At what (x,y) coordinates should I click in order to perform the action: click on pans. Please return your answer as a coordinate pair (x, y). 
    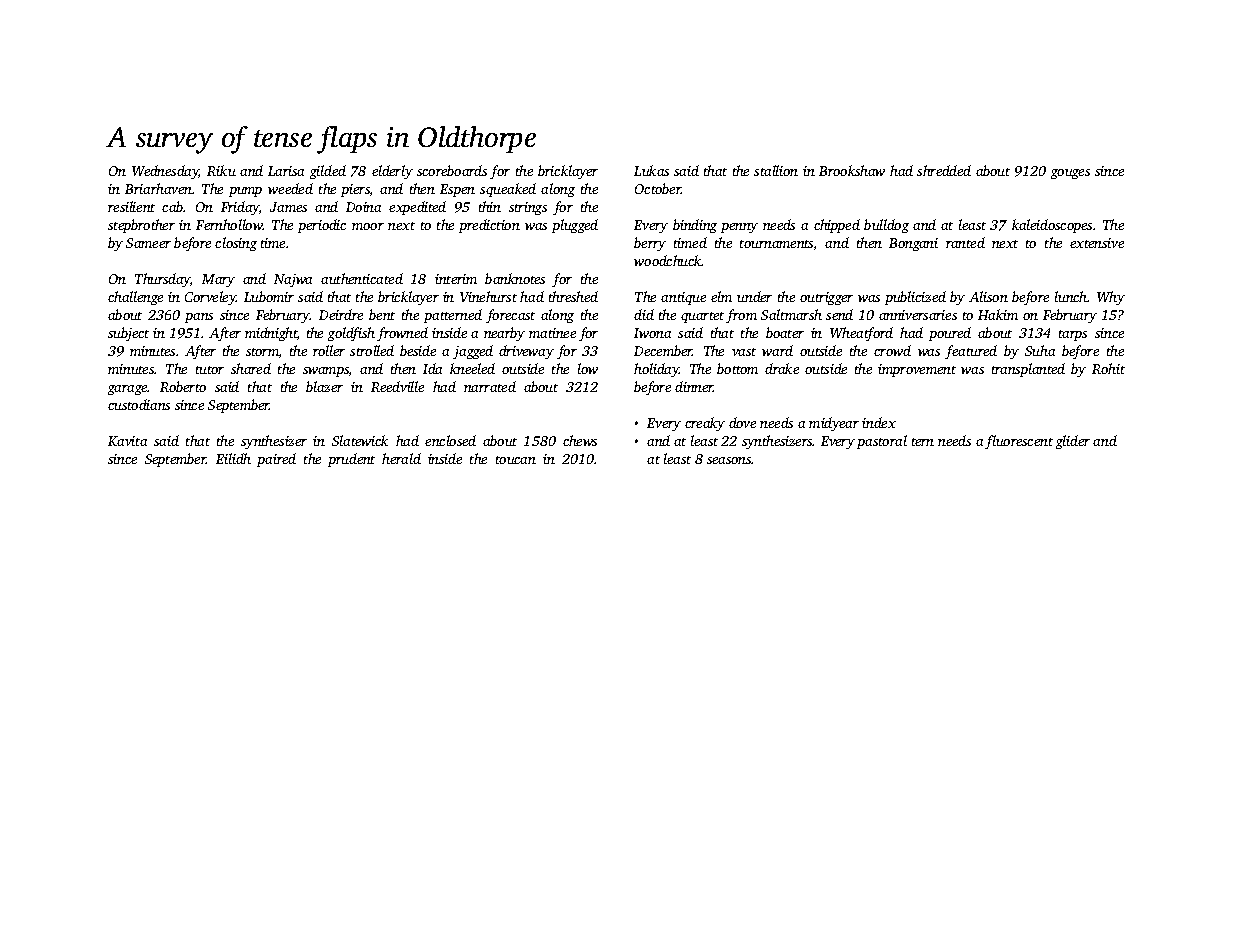
    Looking at the image, I should click on (199, 318).
